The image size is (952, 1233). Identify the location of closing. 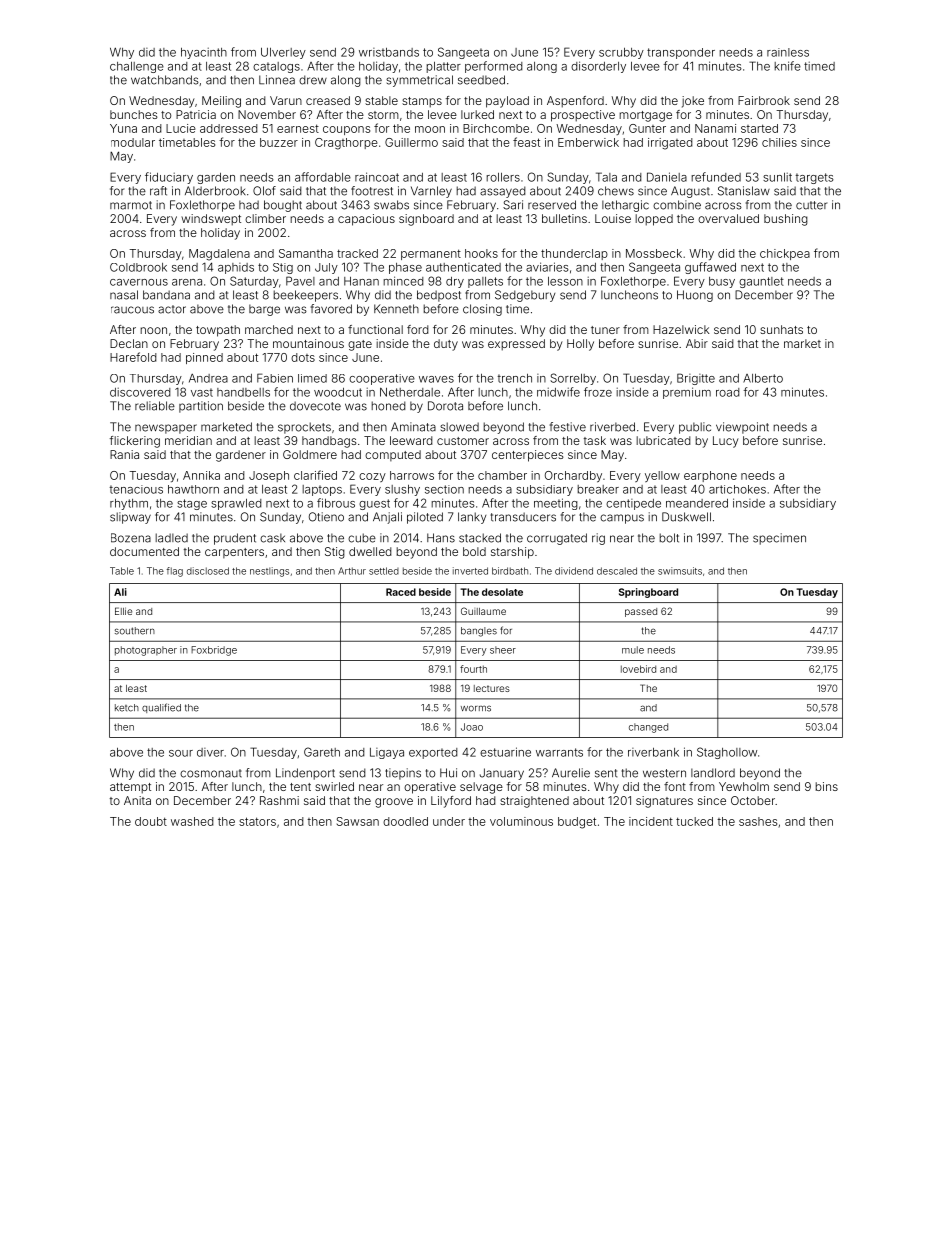
(482, 310).
